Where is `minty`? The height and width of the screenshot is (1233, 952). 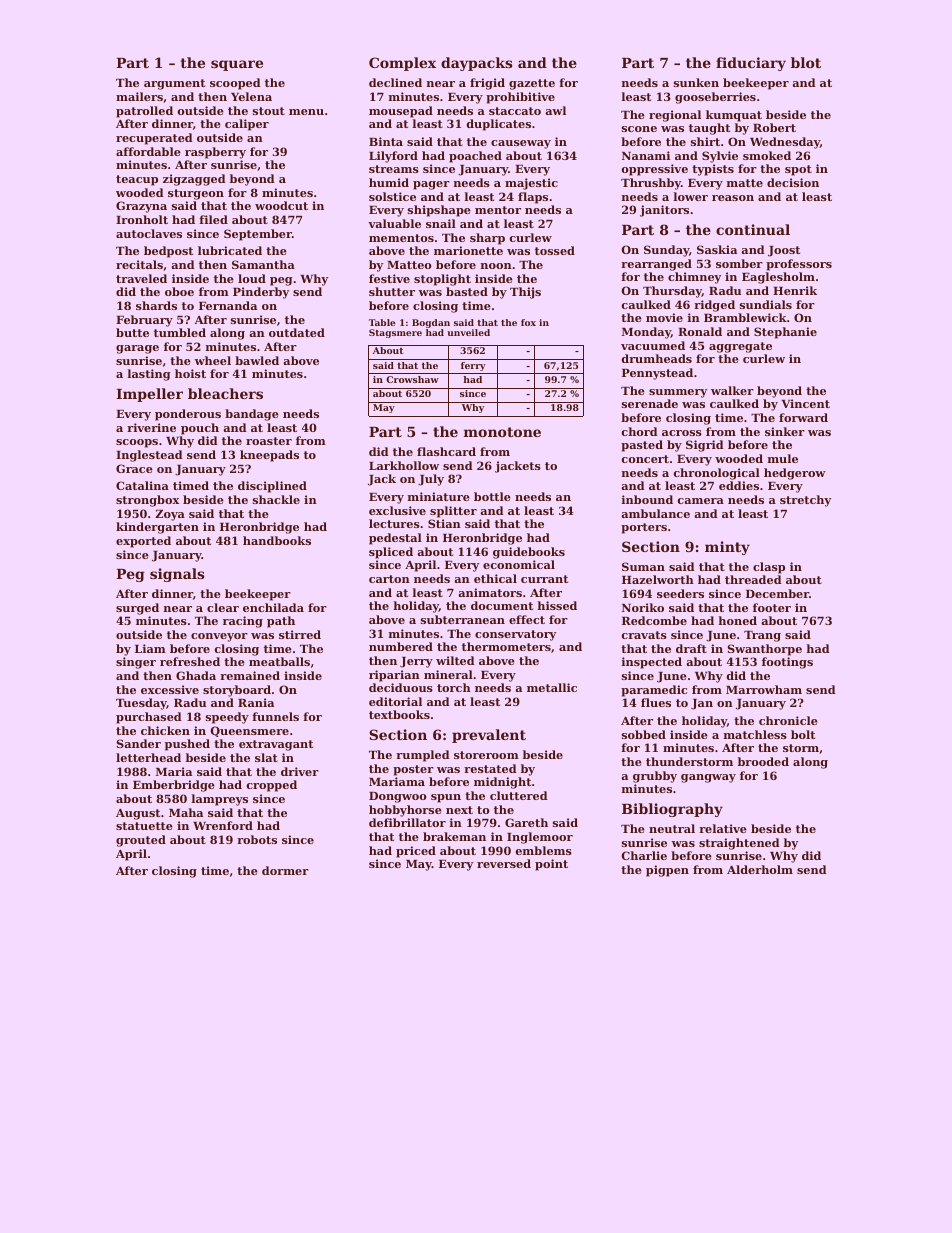 minty is located at coordinates (727, 548).
